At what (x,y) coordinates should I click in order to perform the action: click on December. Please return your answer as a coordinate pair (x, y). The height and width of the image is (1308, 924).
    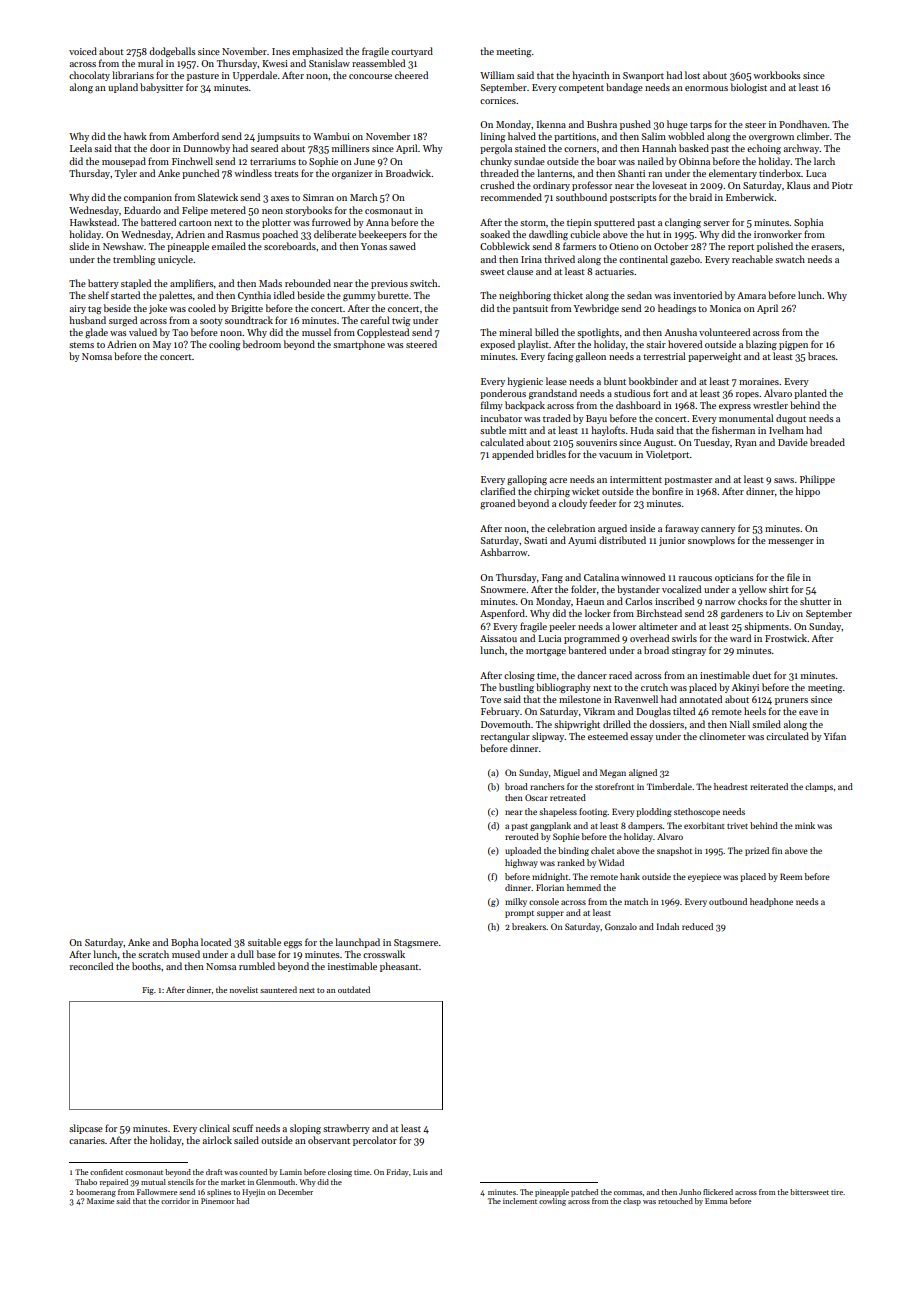
    Looking at the image, I should click on (295, 1192).
